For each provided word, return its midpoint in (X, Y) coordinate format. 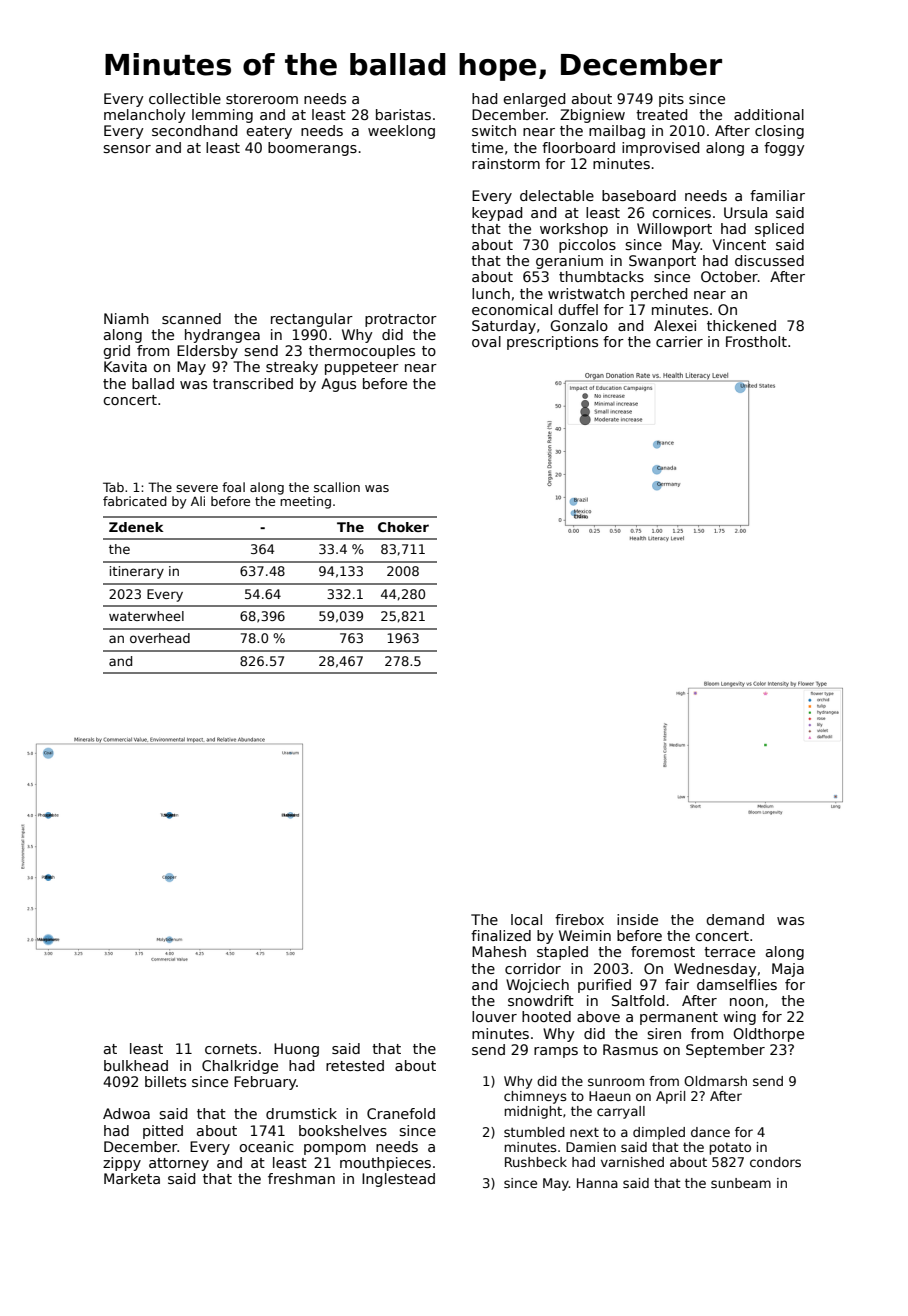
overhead (160, 638)
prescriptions (552, 343)
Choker (403, 527)
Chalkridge (240, 1067)
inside (637, 919)
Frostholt (756, 341)
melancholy (145, 116)
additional (769, 114)
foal (233, 487)
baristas (403, 114)
